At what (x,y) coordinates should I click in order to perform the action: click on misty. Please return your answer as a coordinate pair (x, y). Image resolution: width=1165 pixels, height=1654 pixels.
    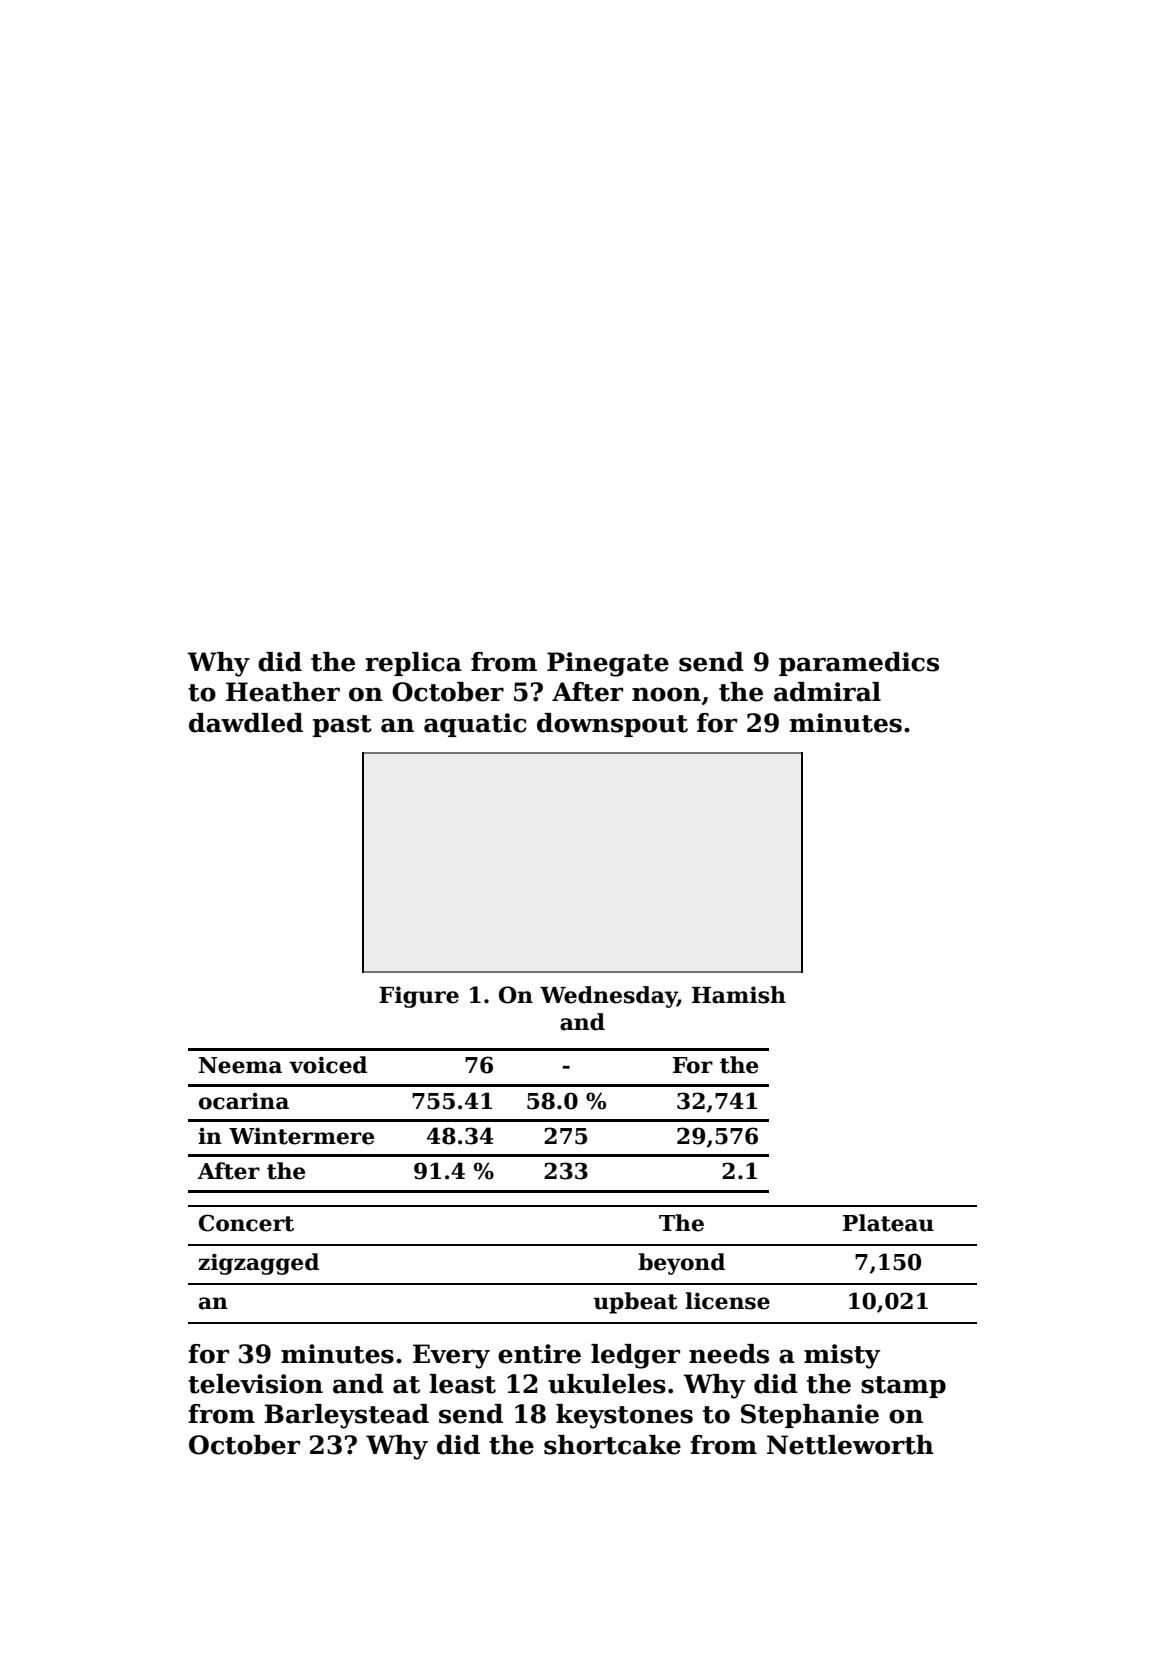
    Looking at the image, I should click on (842, 1356).
